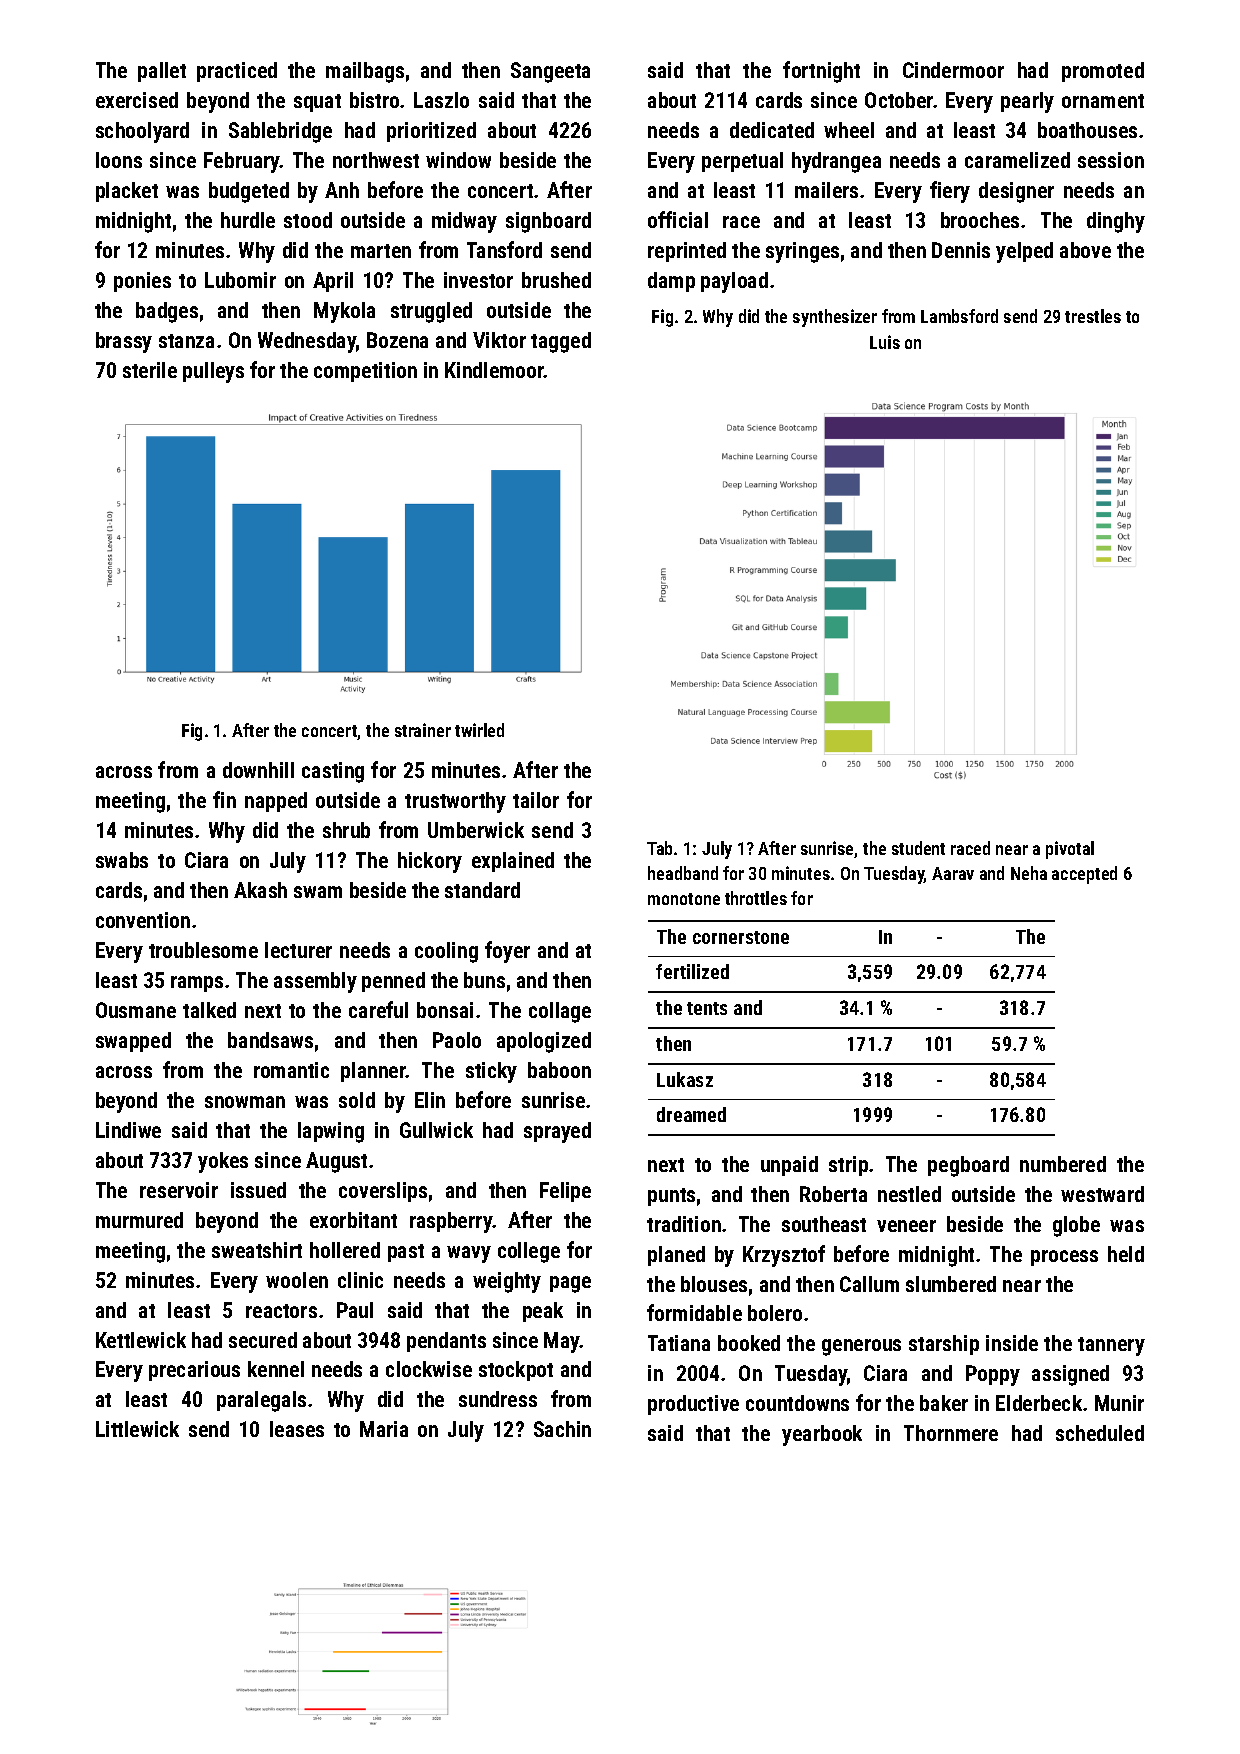  Describe the element at coordinates (137, 1429) in the screenshot. I see `Littlewick` at that location.
